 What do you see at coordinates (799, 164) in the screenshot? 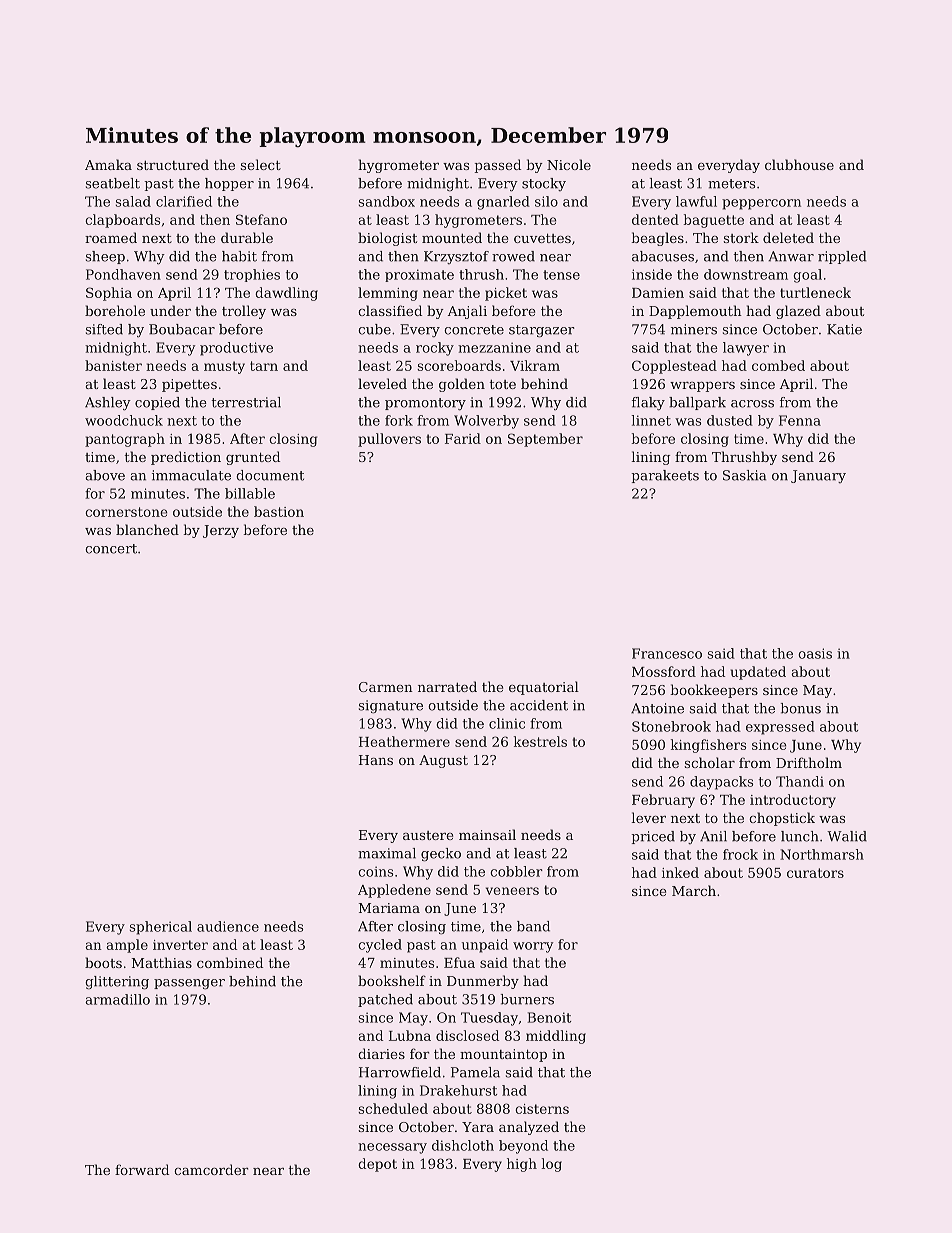
I see `clubhouse` at bounding box center [799, 164].
